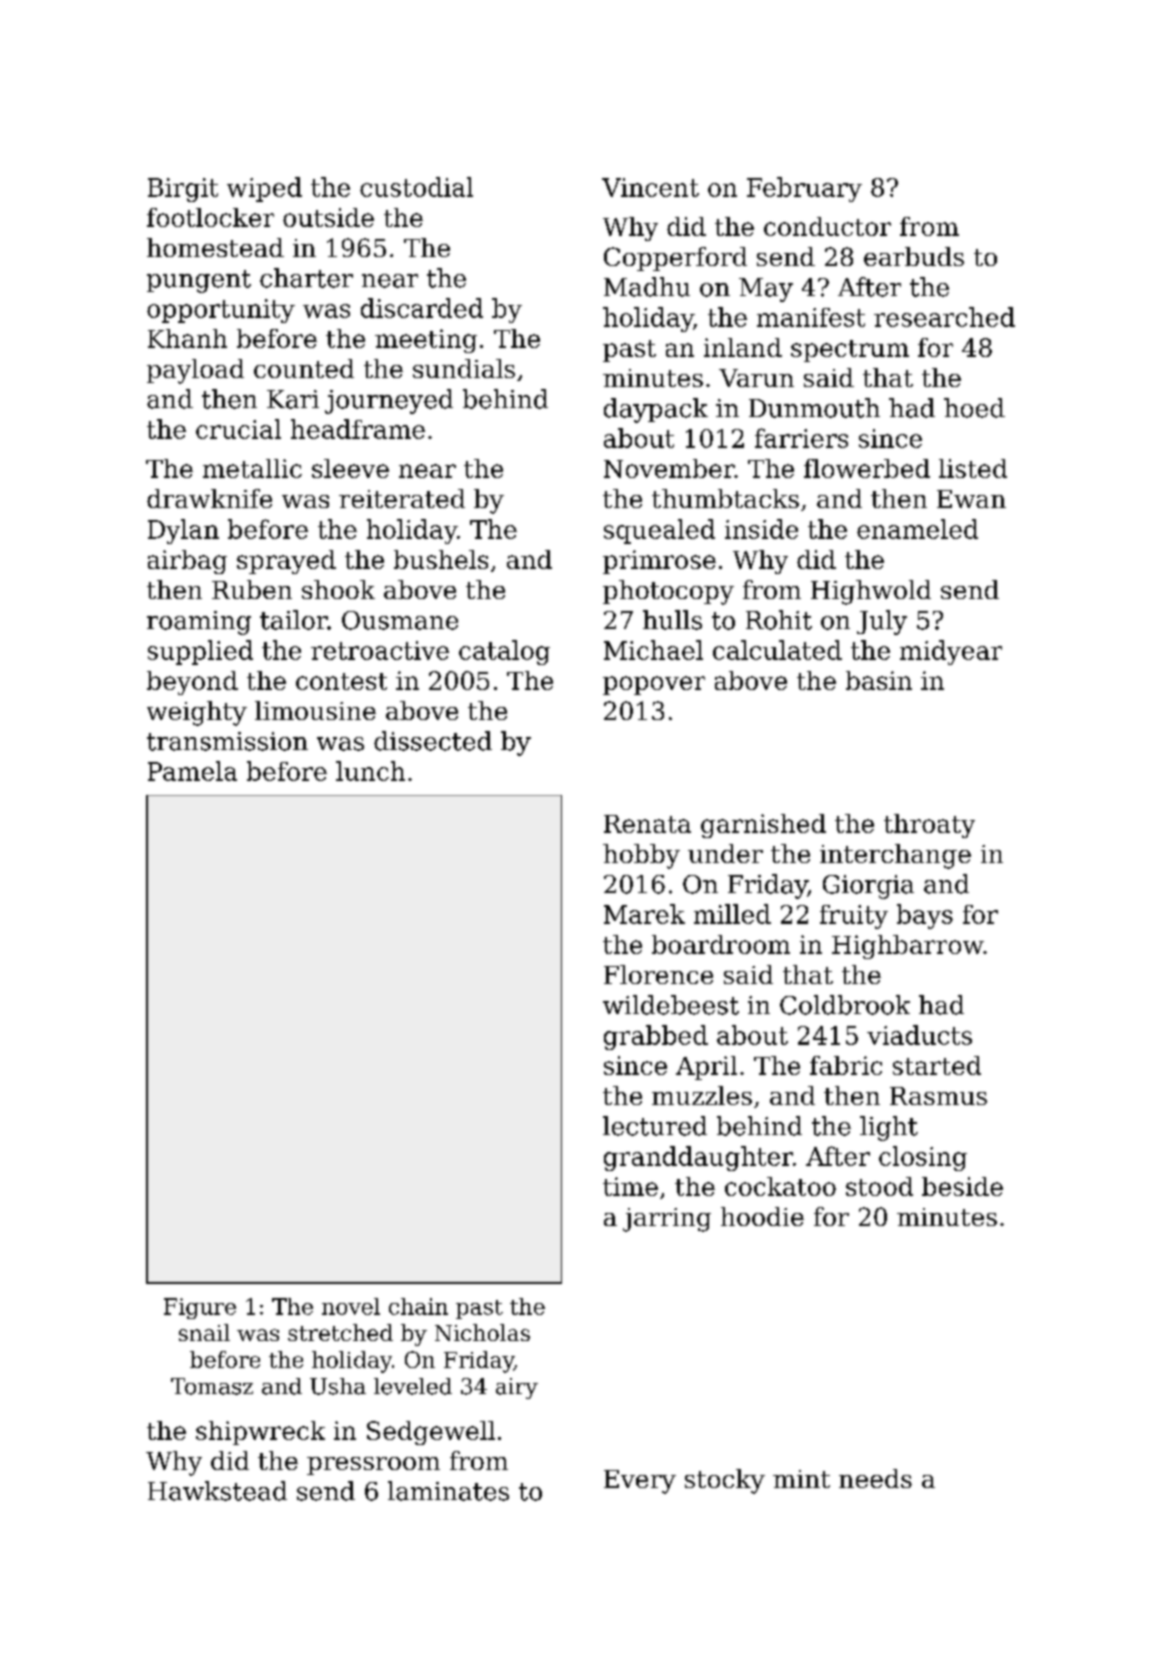  Describe the element at coordinates (777, 650) in the image. I see `calculated` at that location.
